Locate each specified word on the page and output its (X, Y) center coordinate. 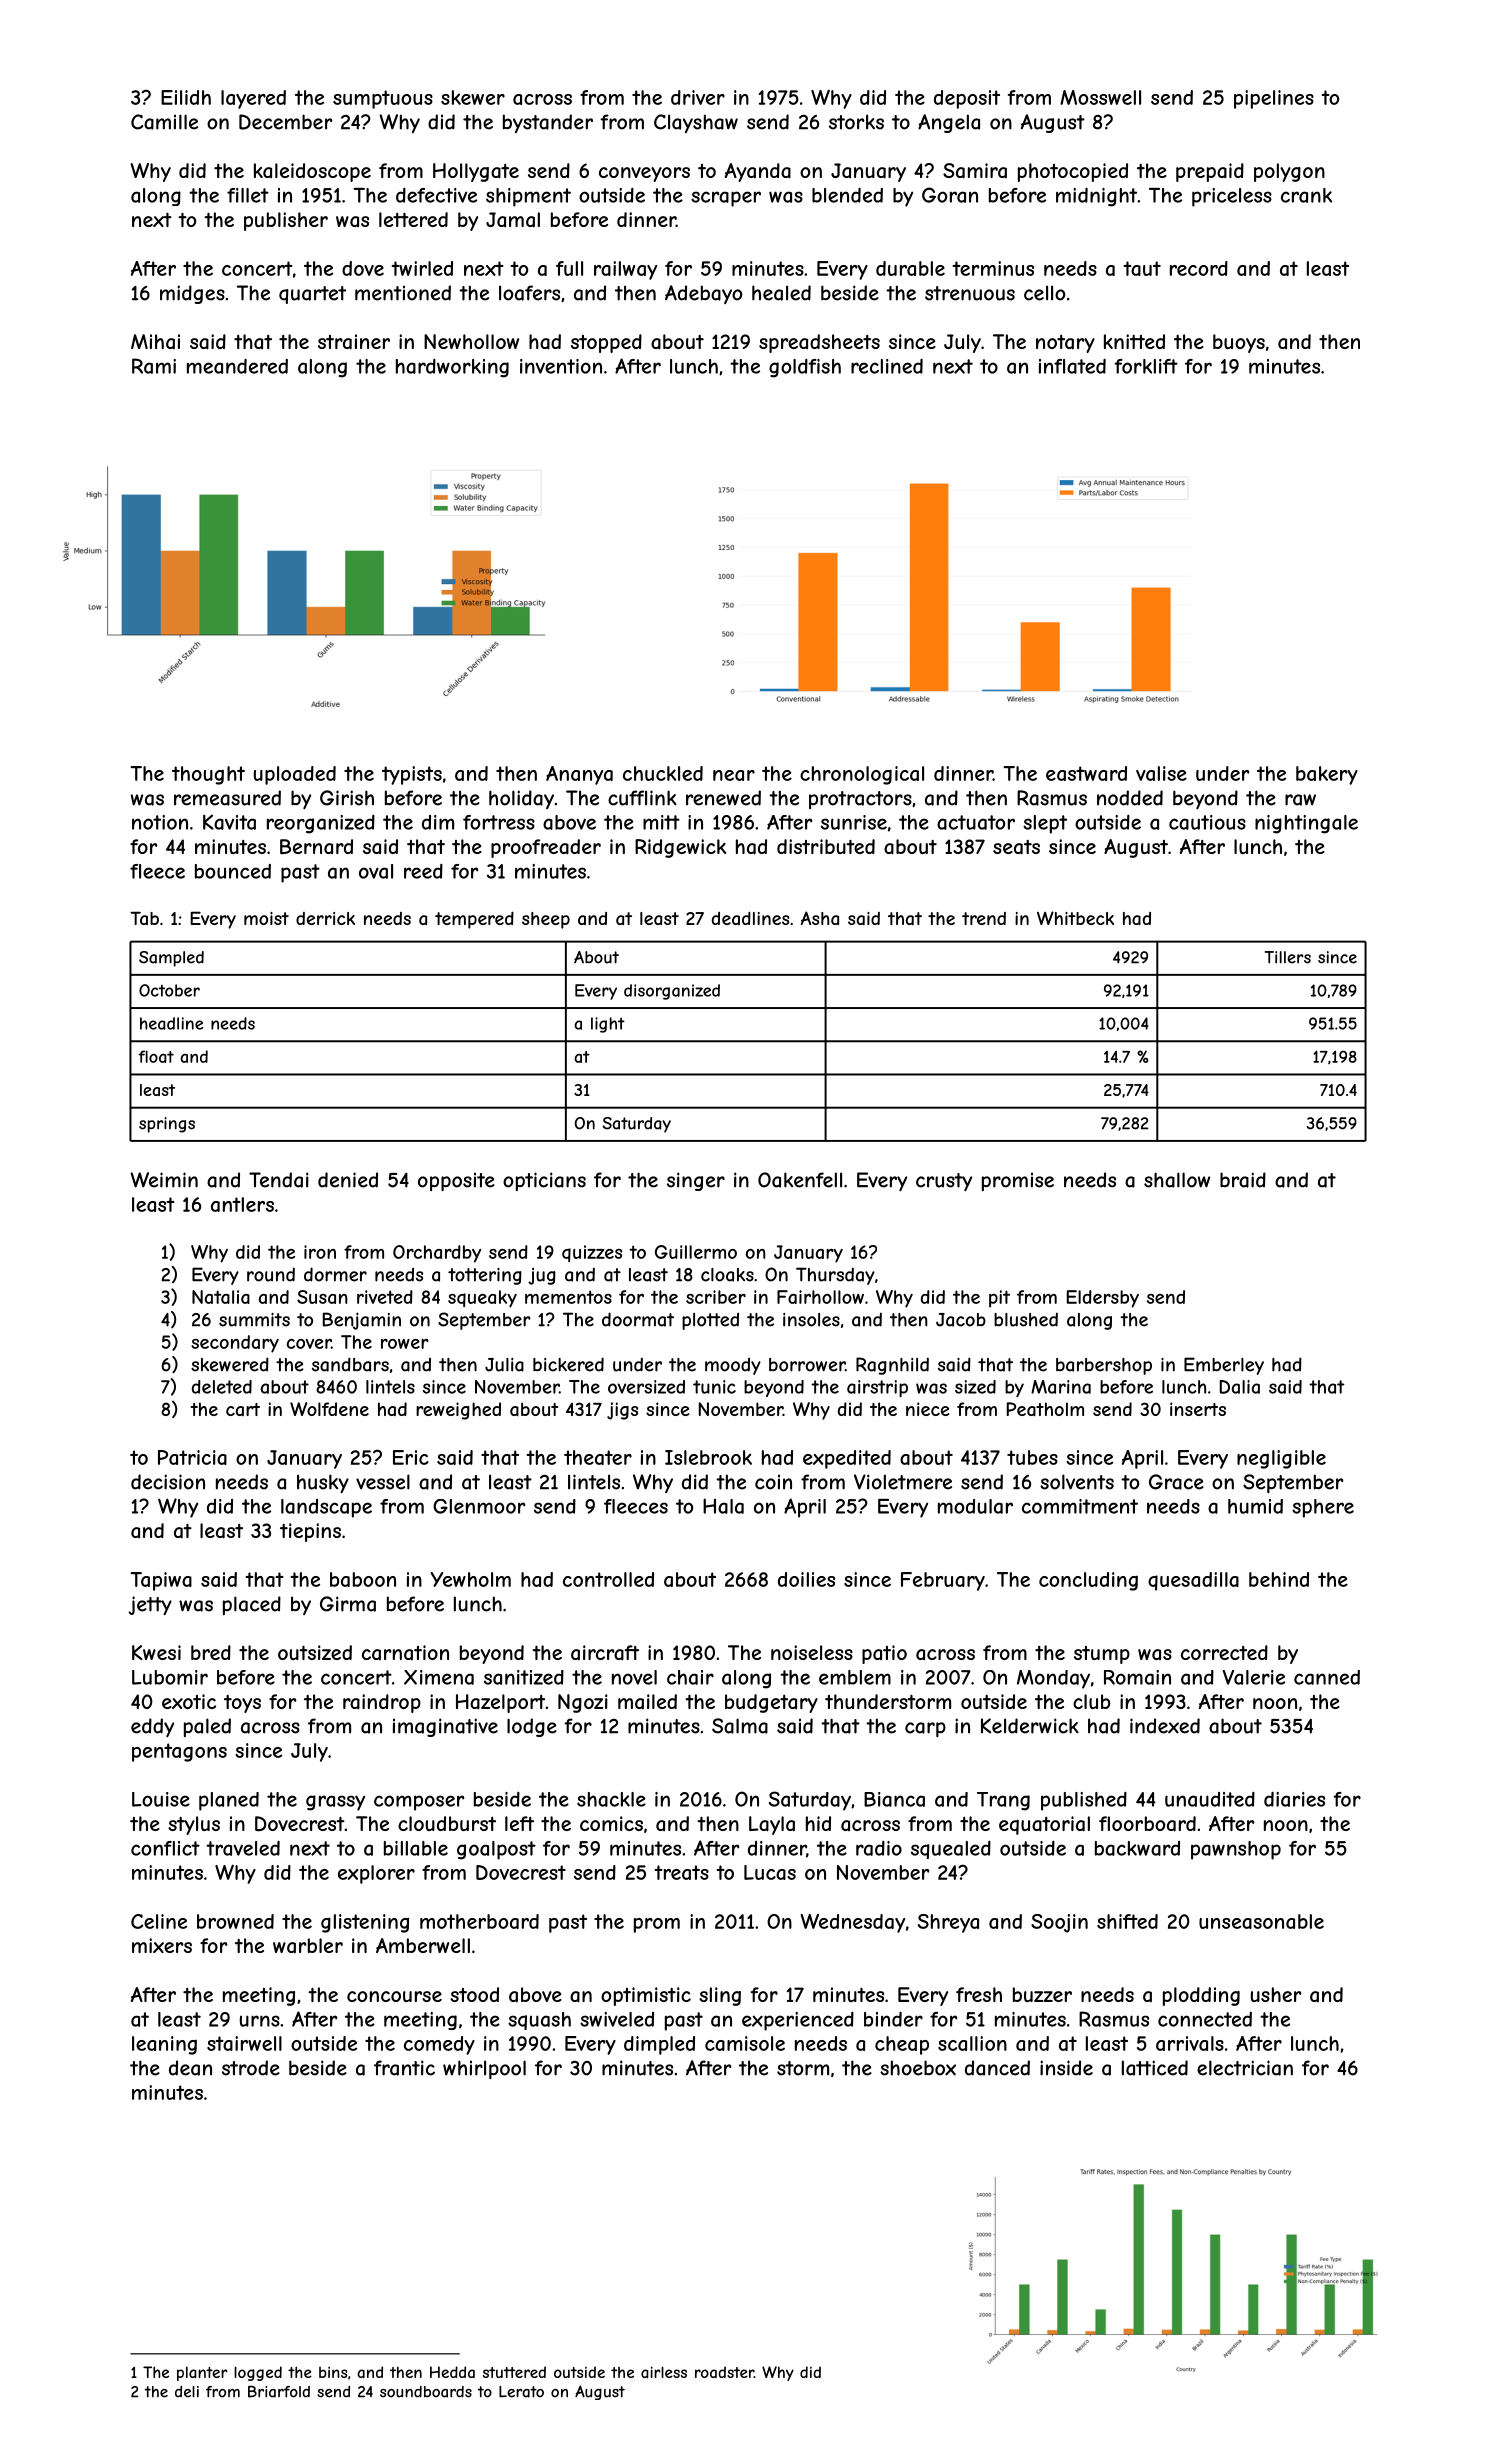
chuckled (663, 773)
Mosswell (1100, 97)
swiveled (617, 2019)
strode (251, 2068)
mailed (647, 1701)
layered (253, 99)
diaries (1294, 1799)
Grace (1176, 1482)
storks (856, 122)
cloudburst (447, 1823)
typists (412, 775)
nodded (1130, 798)
